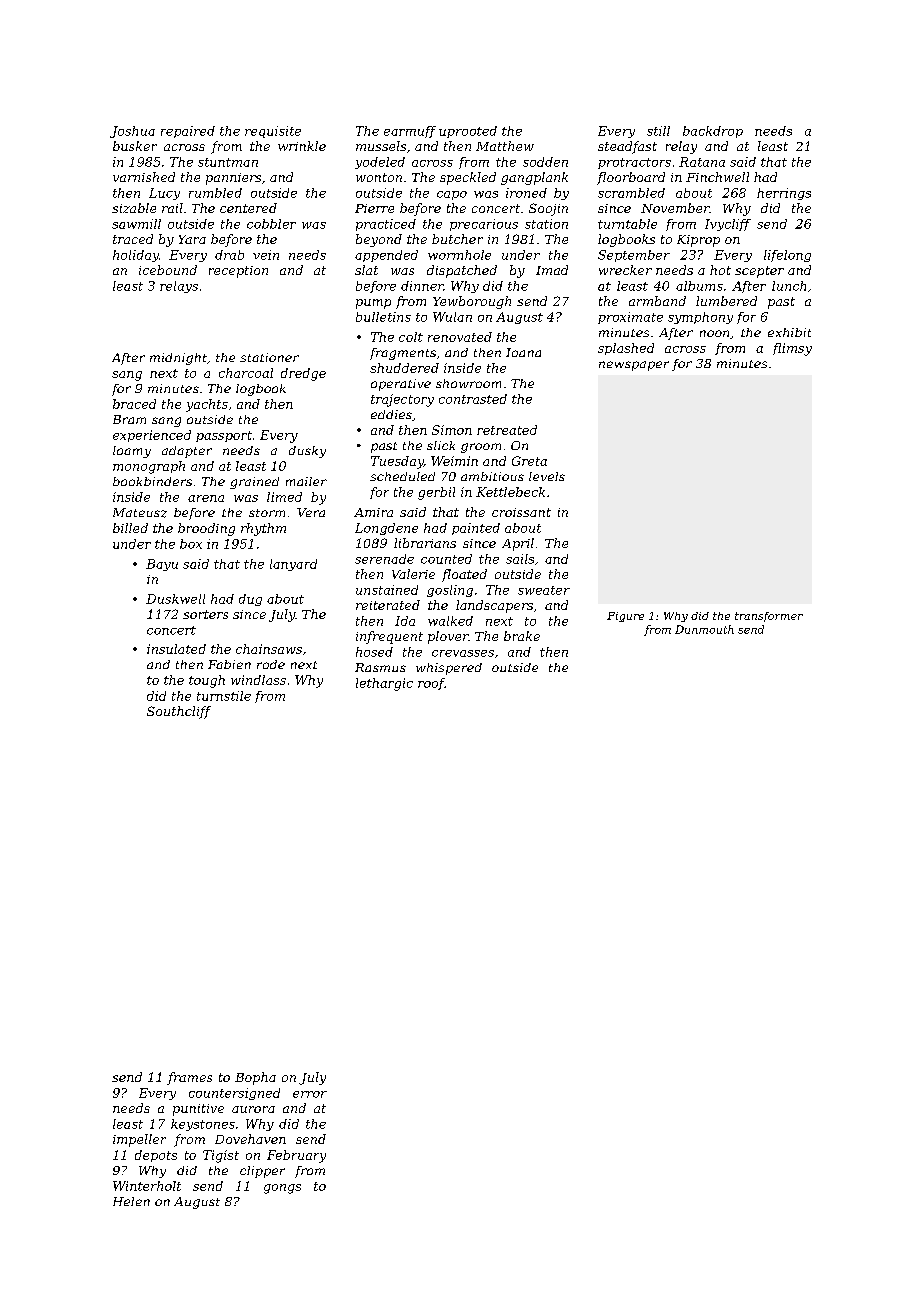 The width and height of the screenshot is (924, 1308). What do you see at coordinates (714, 333) in the screenshot?
I see `noon` at bounding box center [714, 333].
